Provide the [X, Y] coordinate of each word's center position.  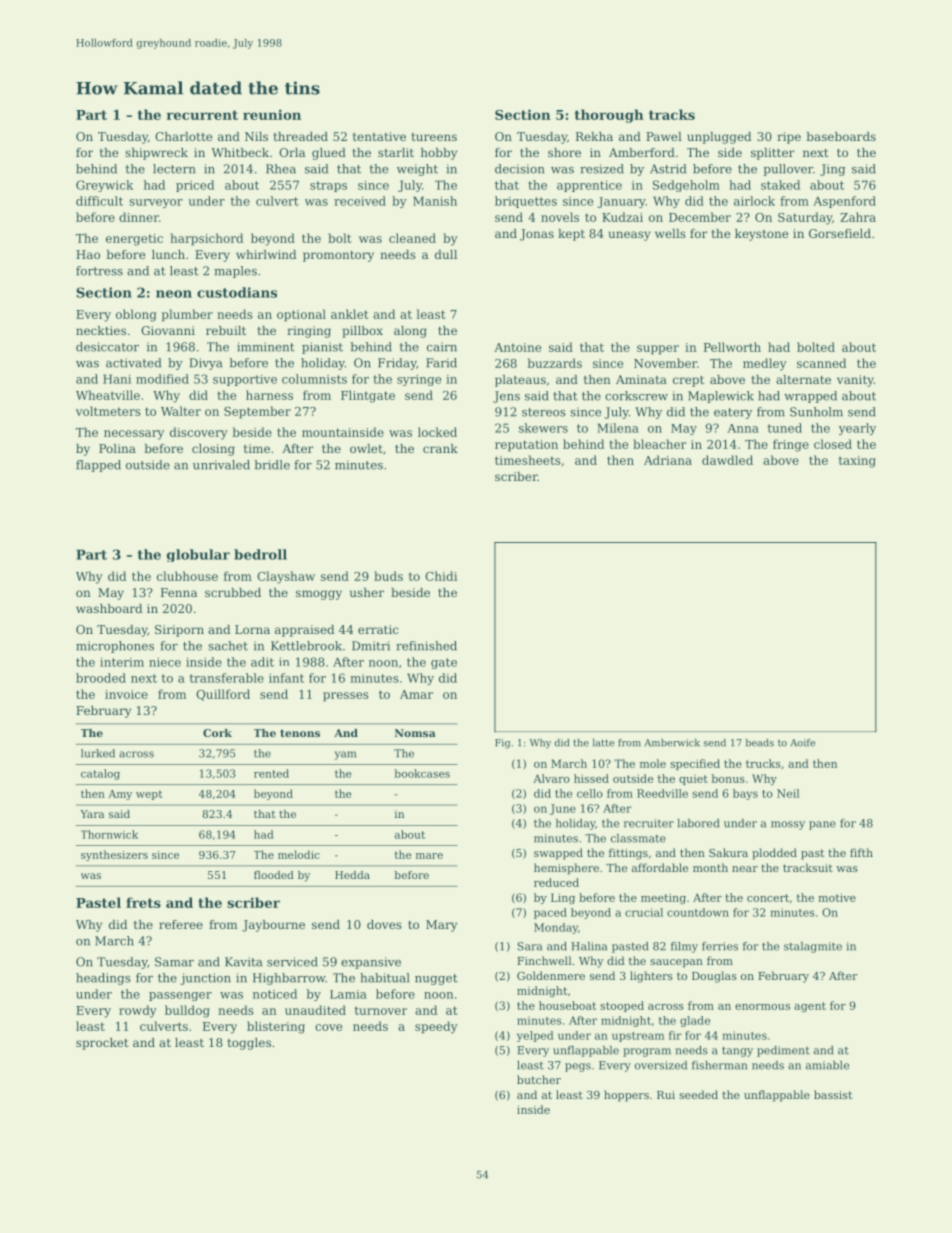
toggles [249, 1044]
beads [760, 743]
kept [571, 235]
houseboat [567, 1005]
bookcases [422, 773]
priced [195, 186]
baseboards [841, 136]
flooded [274, 875]
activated [133, 363]
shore [564, 152]
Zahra [858, 217]
